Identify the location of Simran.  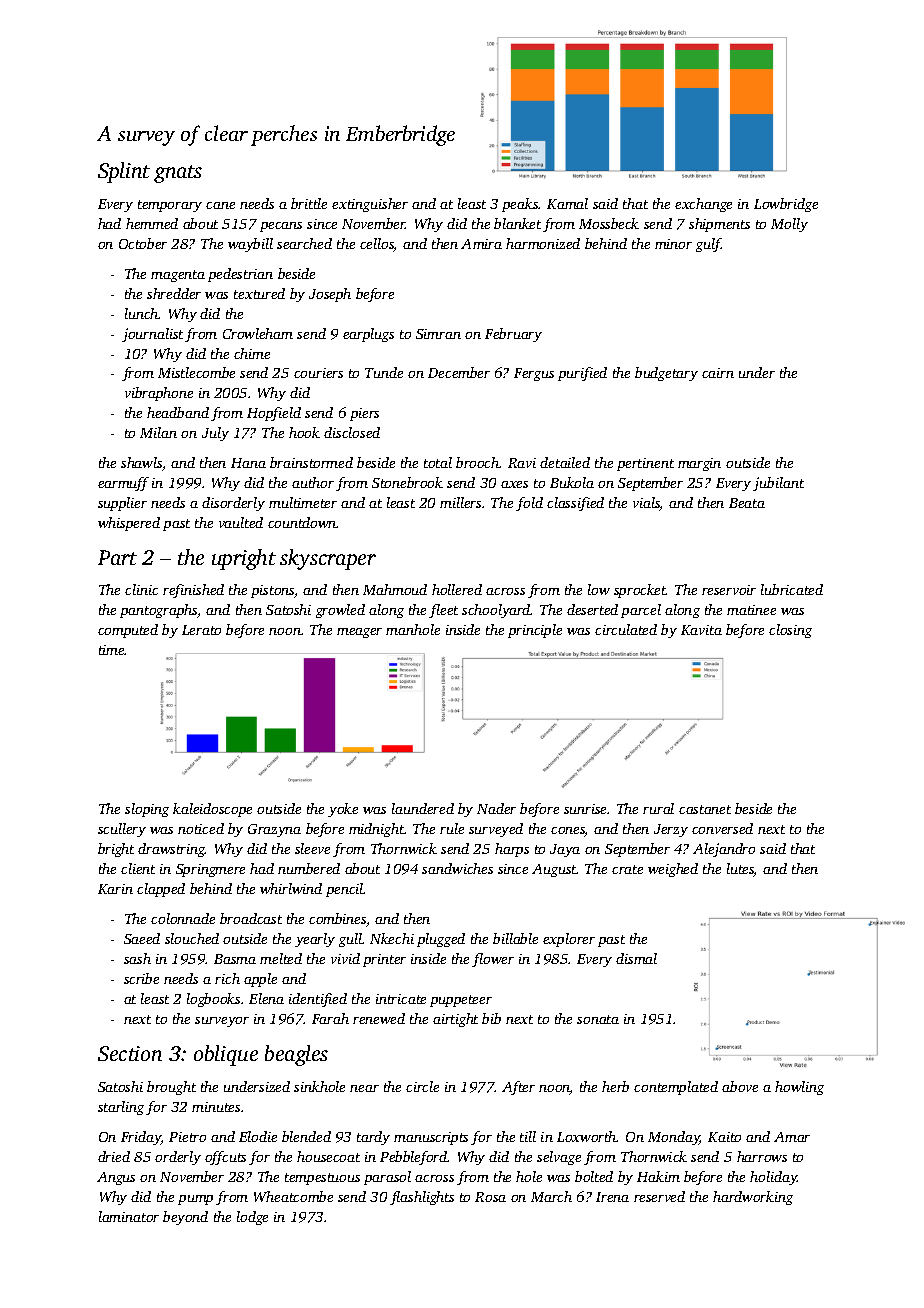
(438, 334).
